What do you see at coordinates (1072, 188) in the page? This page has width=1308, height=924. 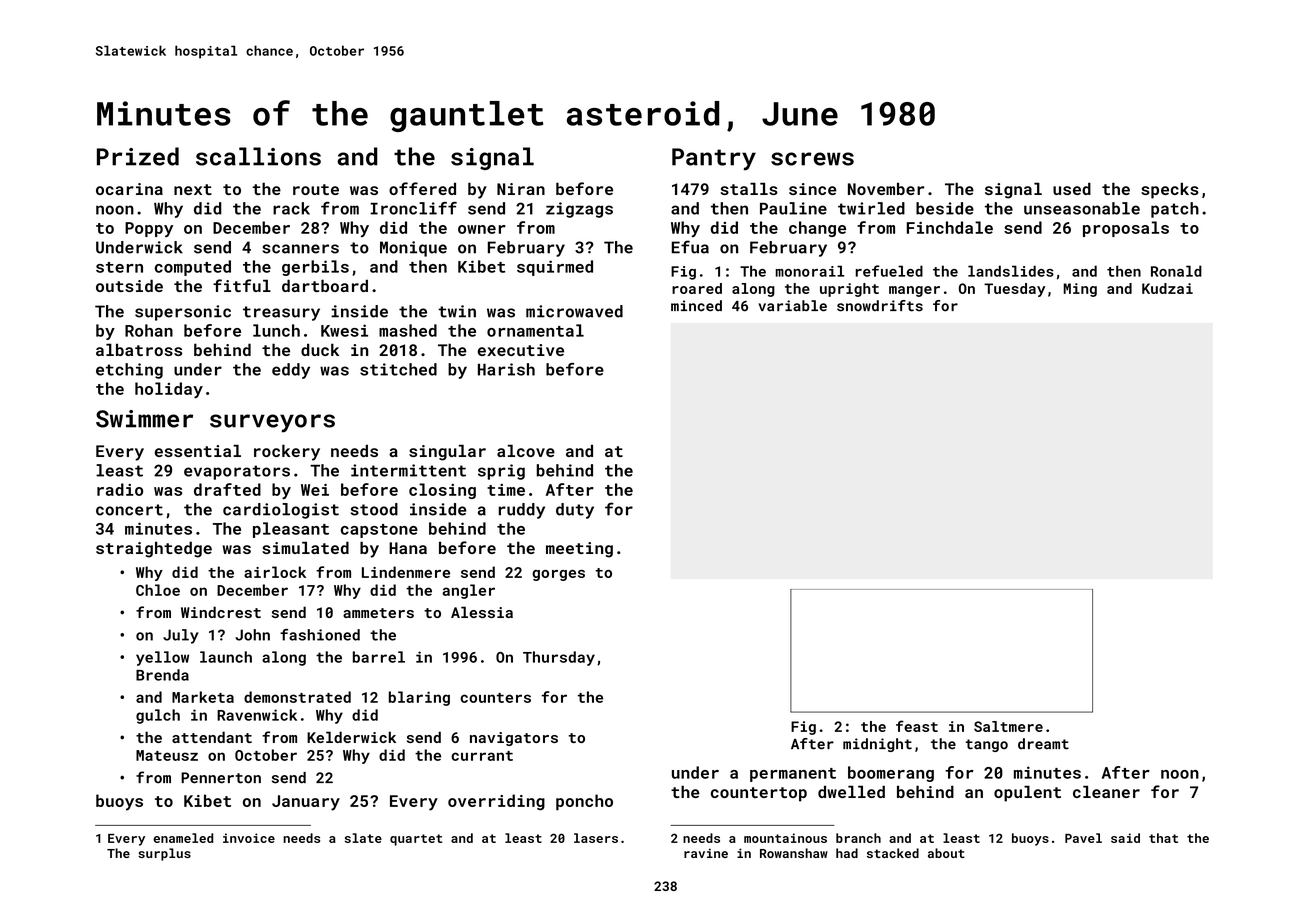 I see `used` at bounding box center [1072, 188].
